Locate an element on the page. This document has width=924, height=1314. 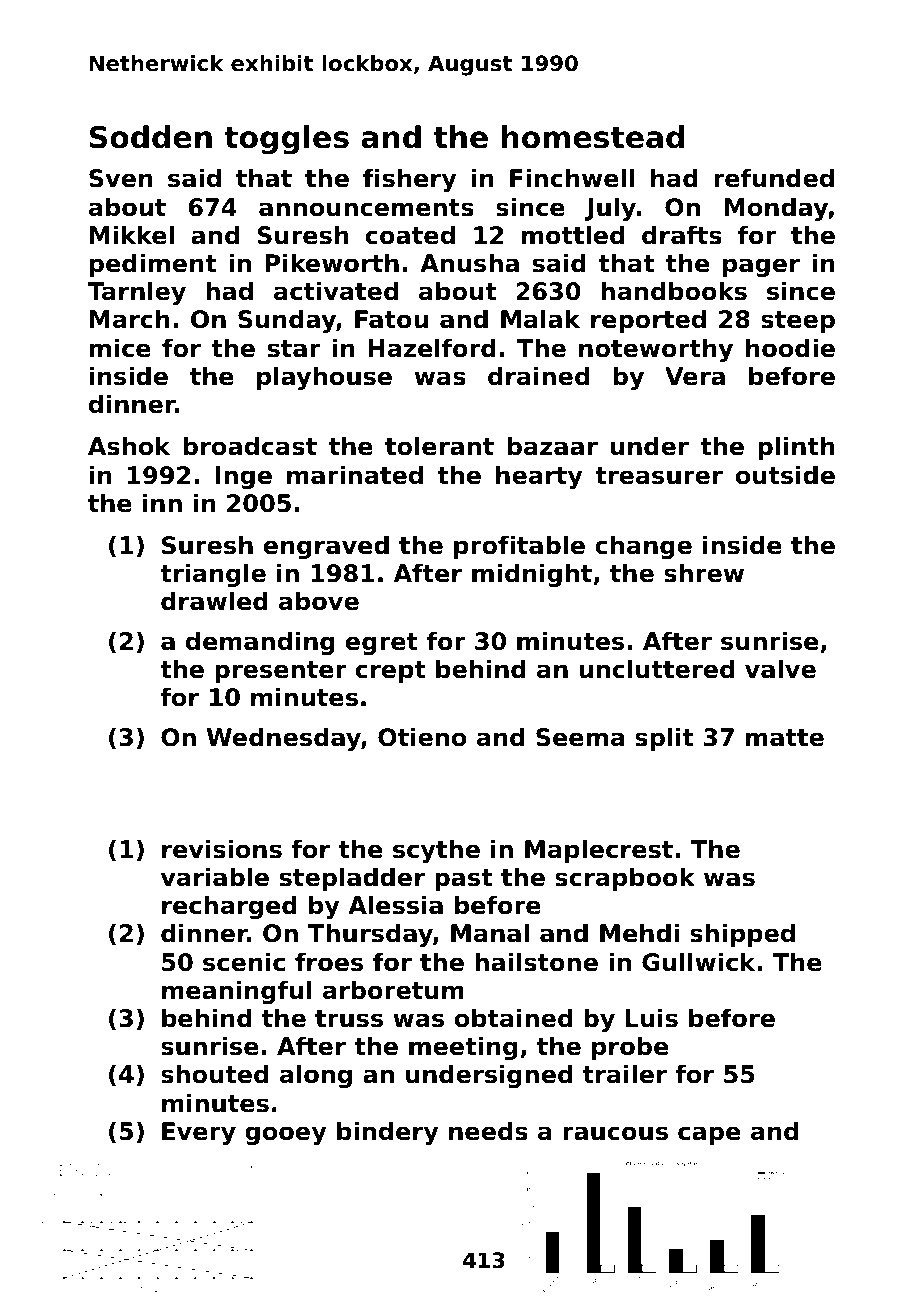
Mikkel is located at coordinates (132, 235).
